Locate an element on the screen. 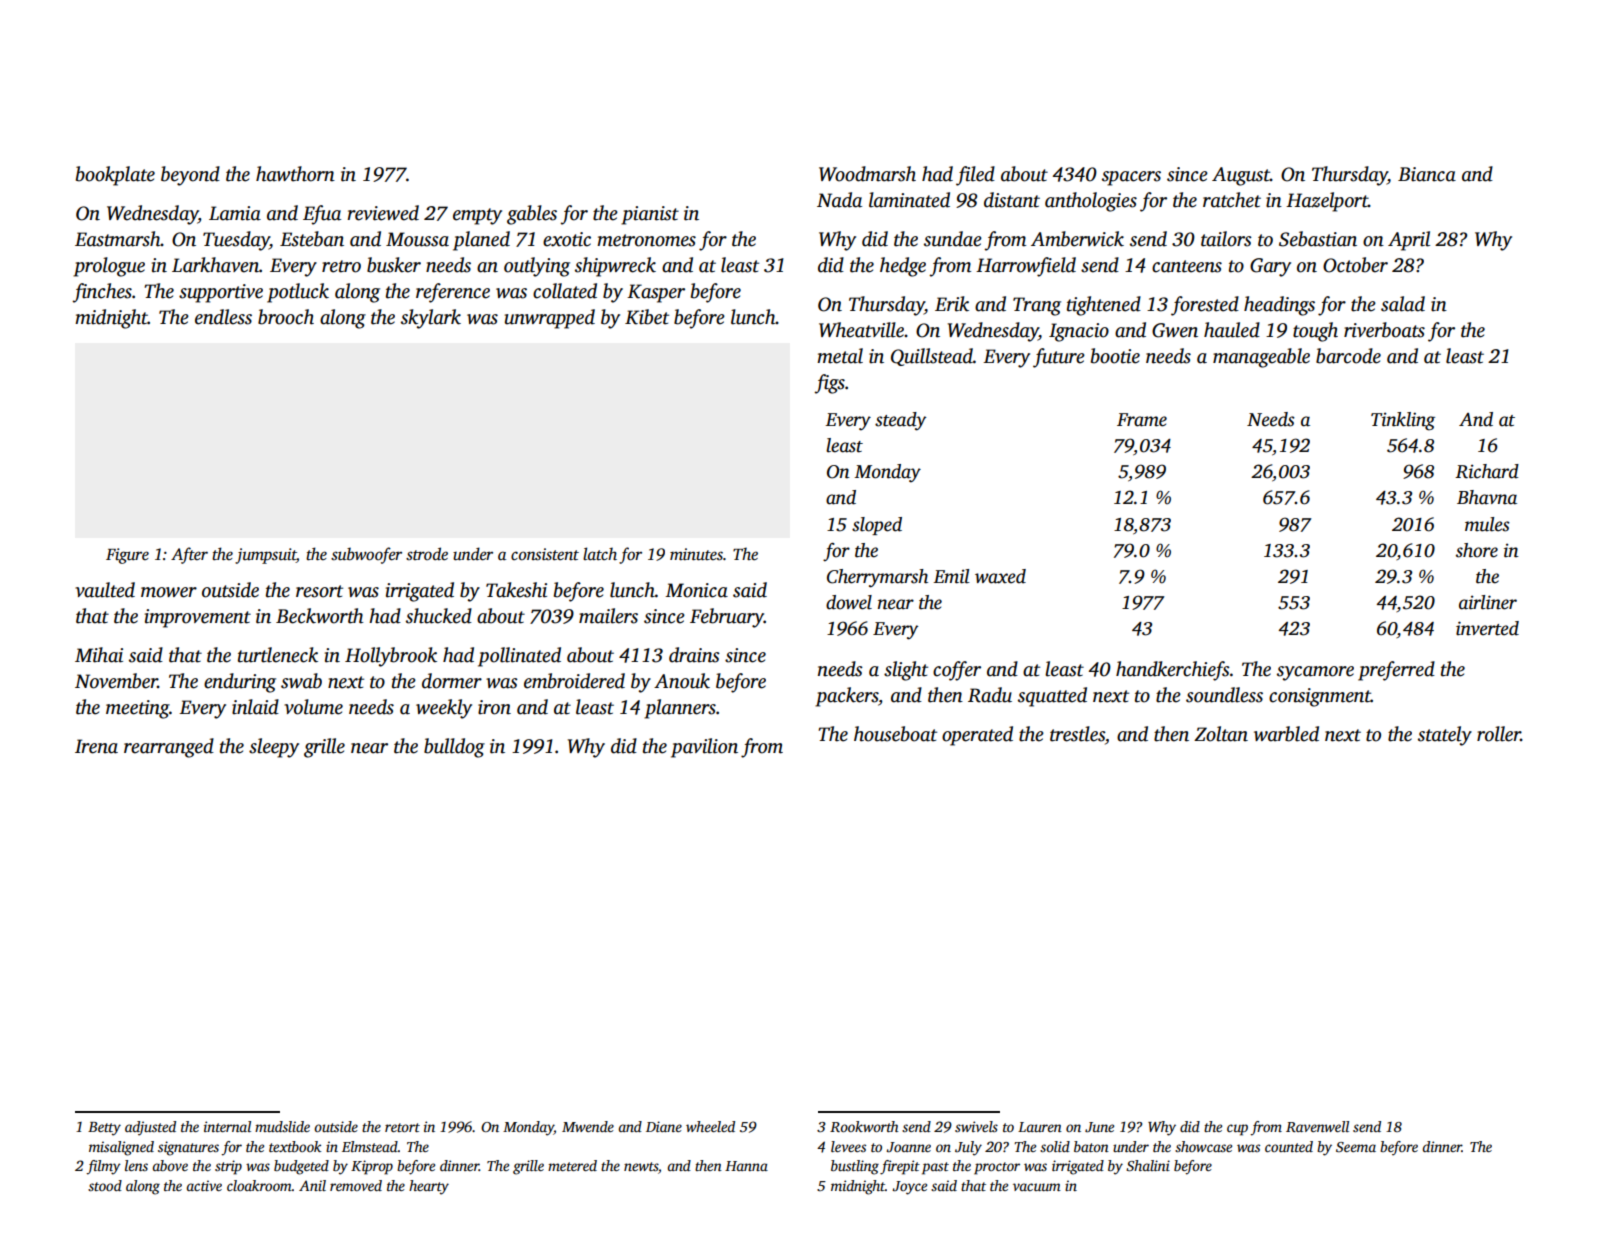  Mihai is located at coordinates (99, 655).
